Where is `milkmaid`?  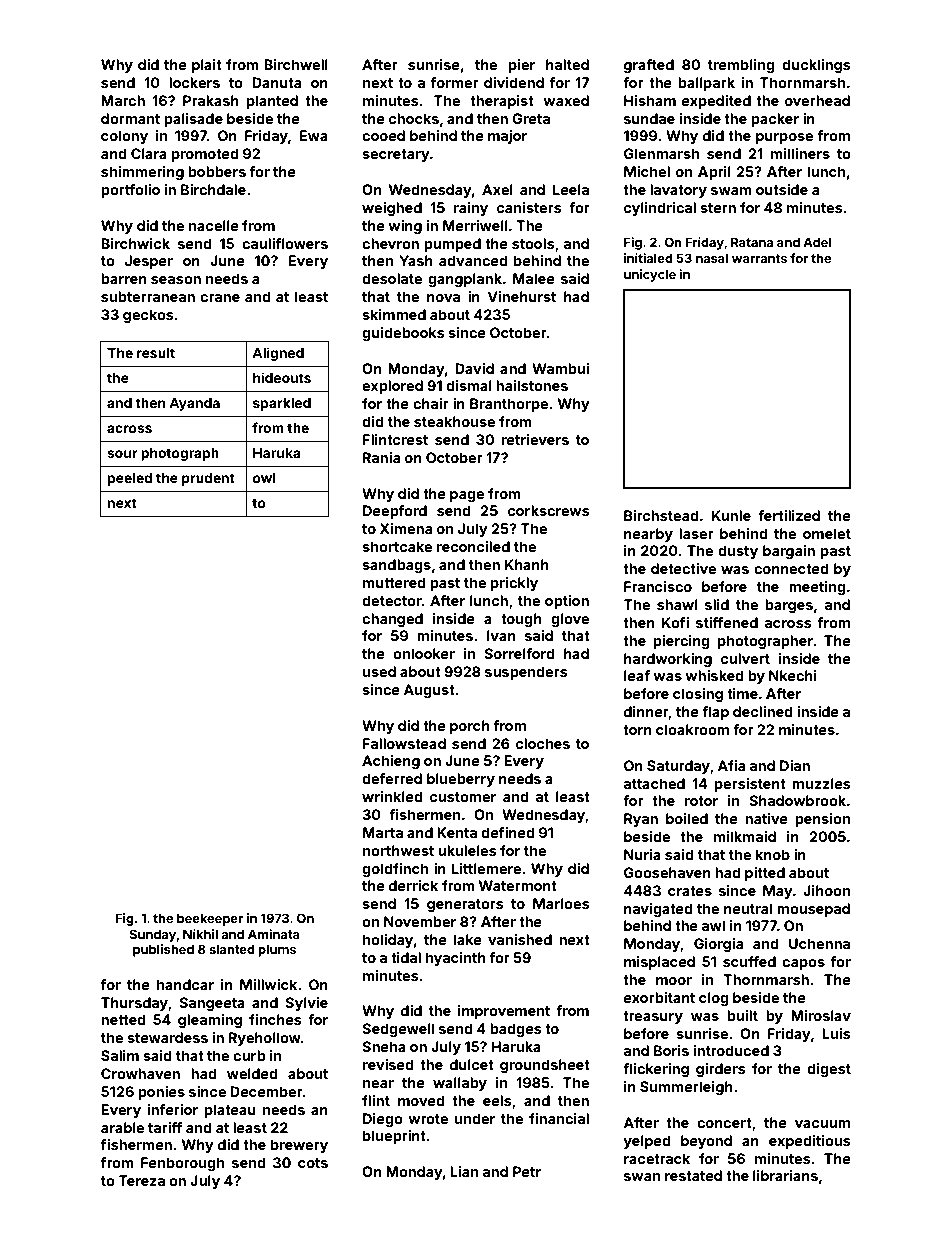 milkmaid is located at coordinates (745, 836).
